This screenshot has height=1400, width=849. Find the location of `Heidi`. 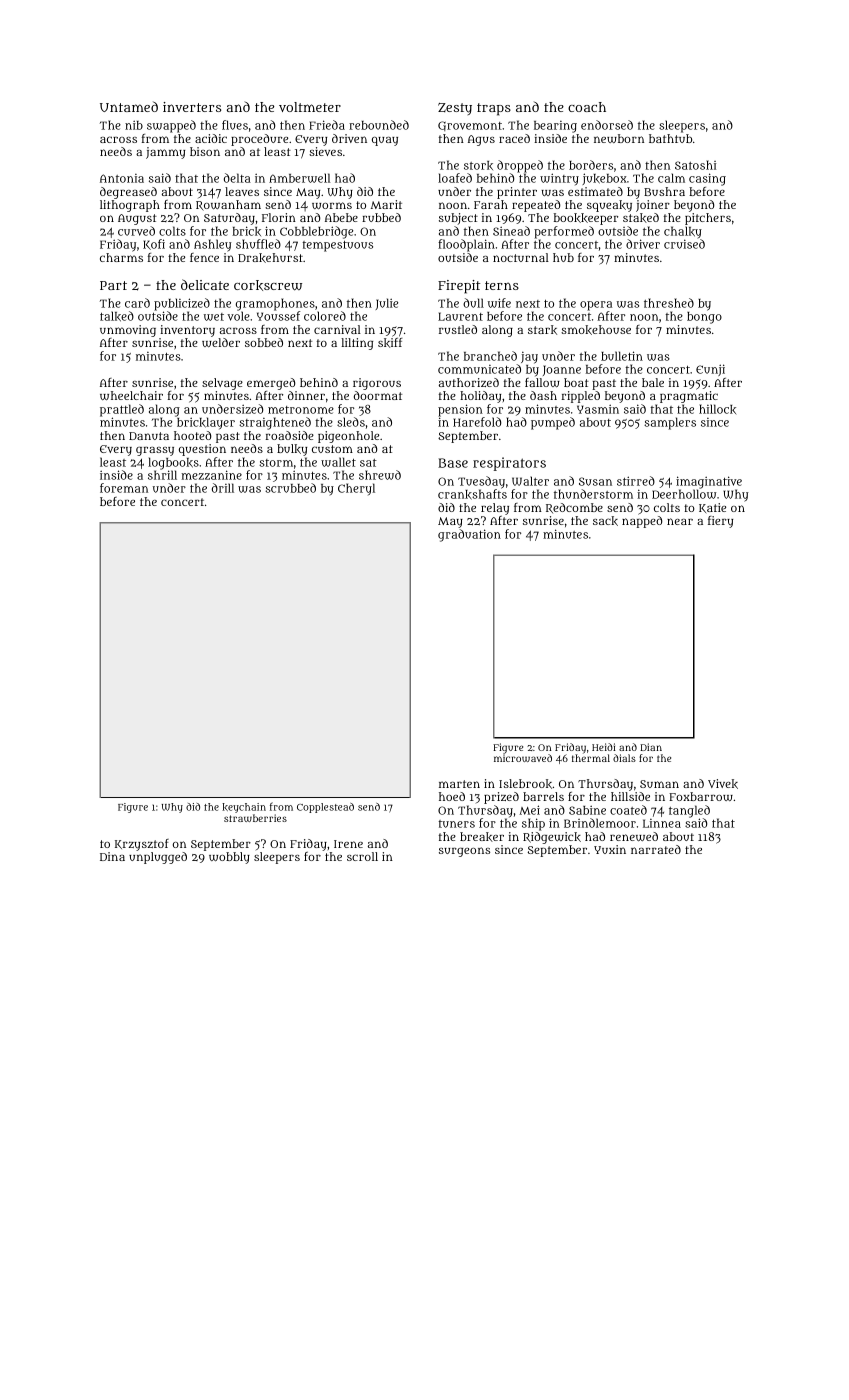

Heidi is located at coordinates (604, 747).
